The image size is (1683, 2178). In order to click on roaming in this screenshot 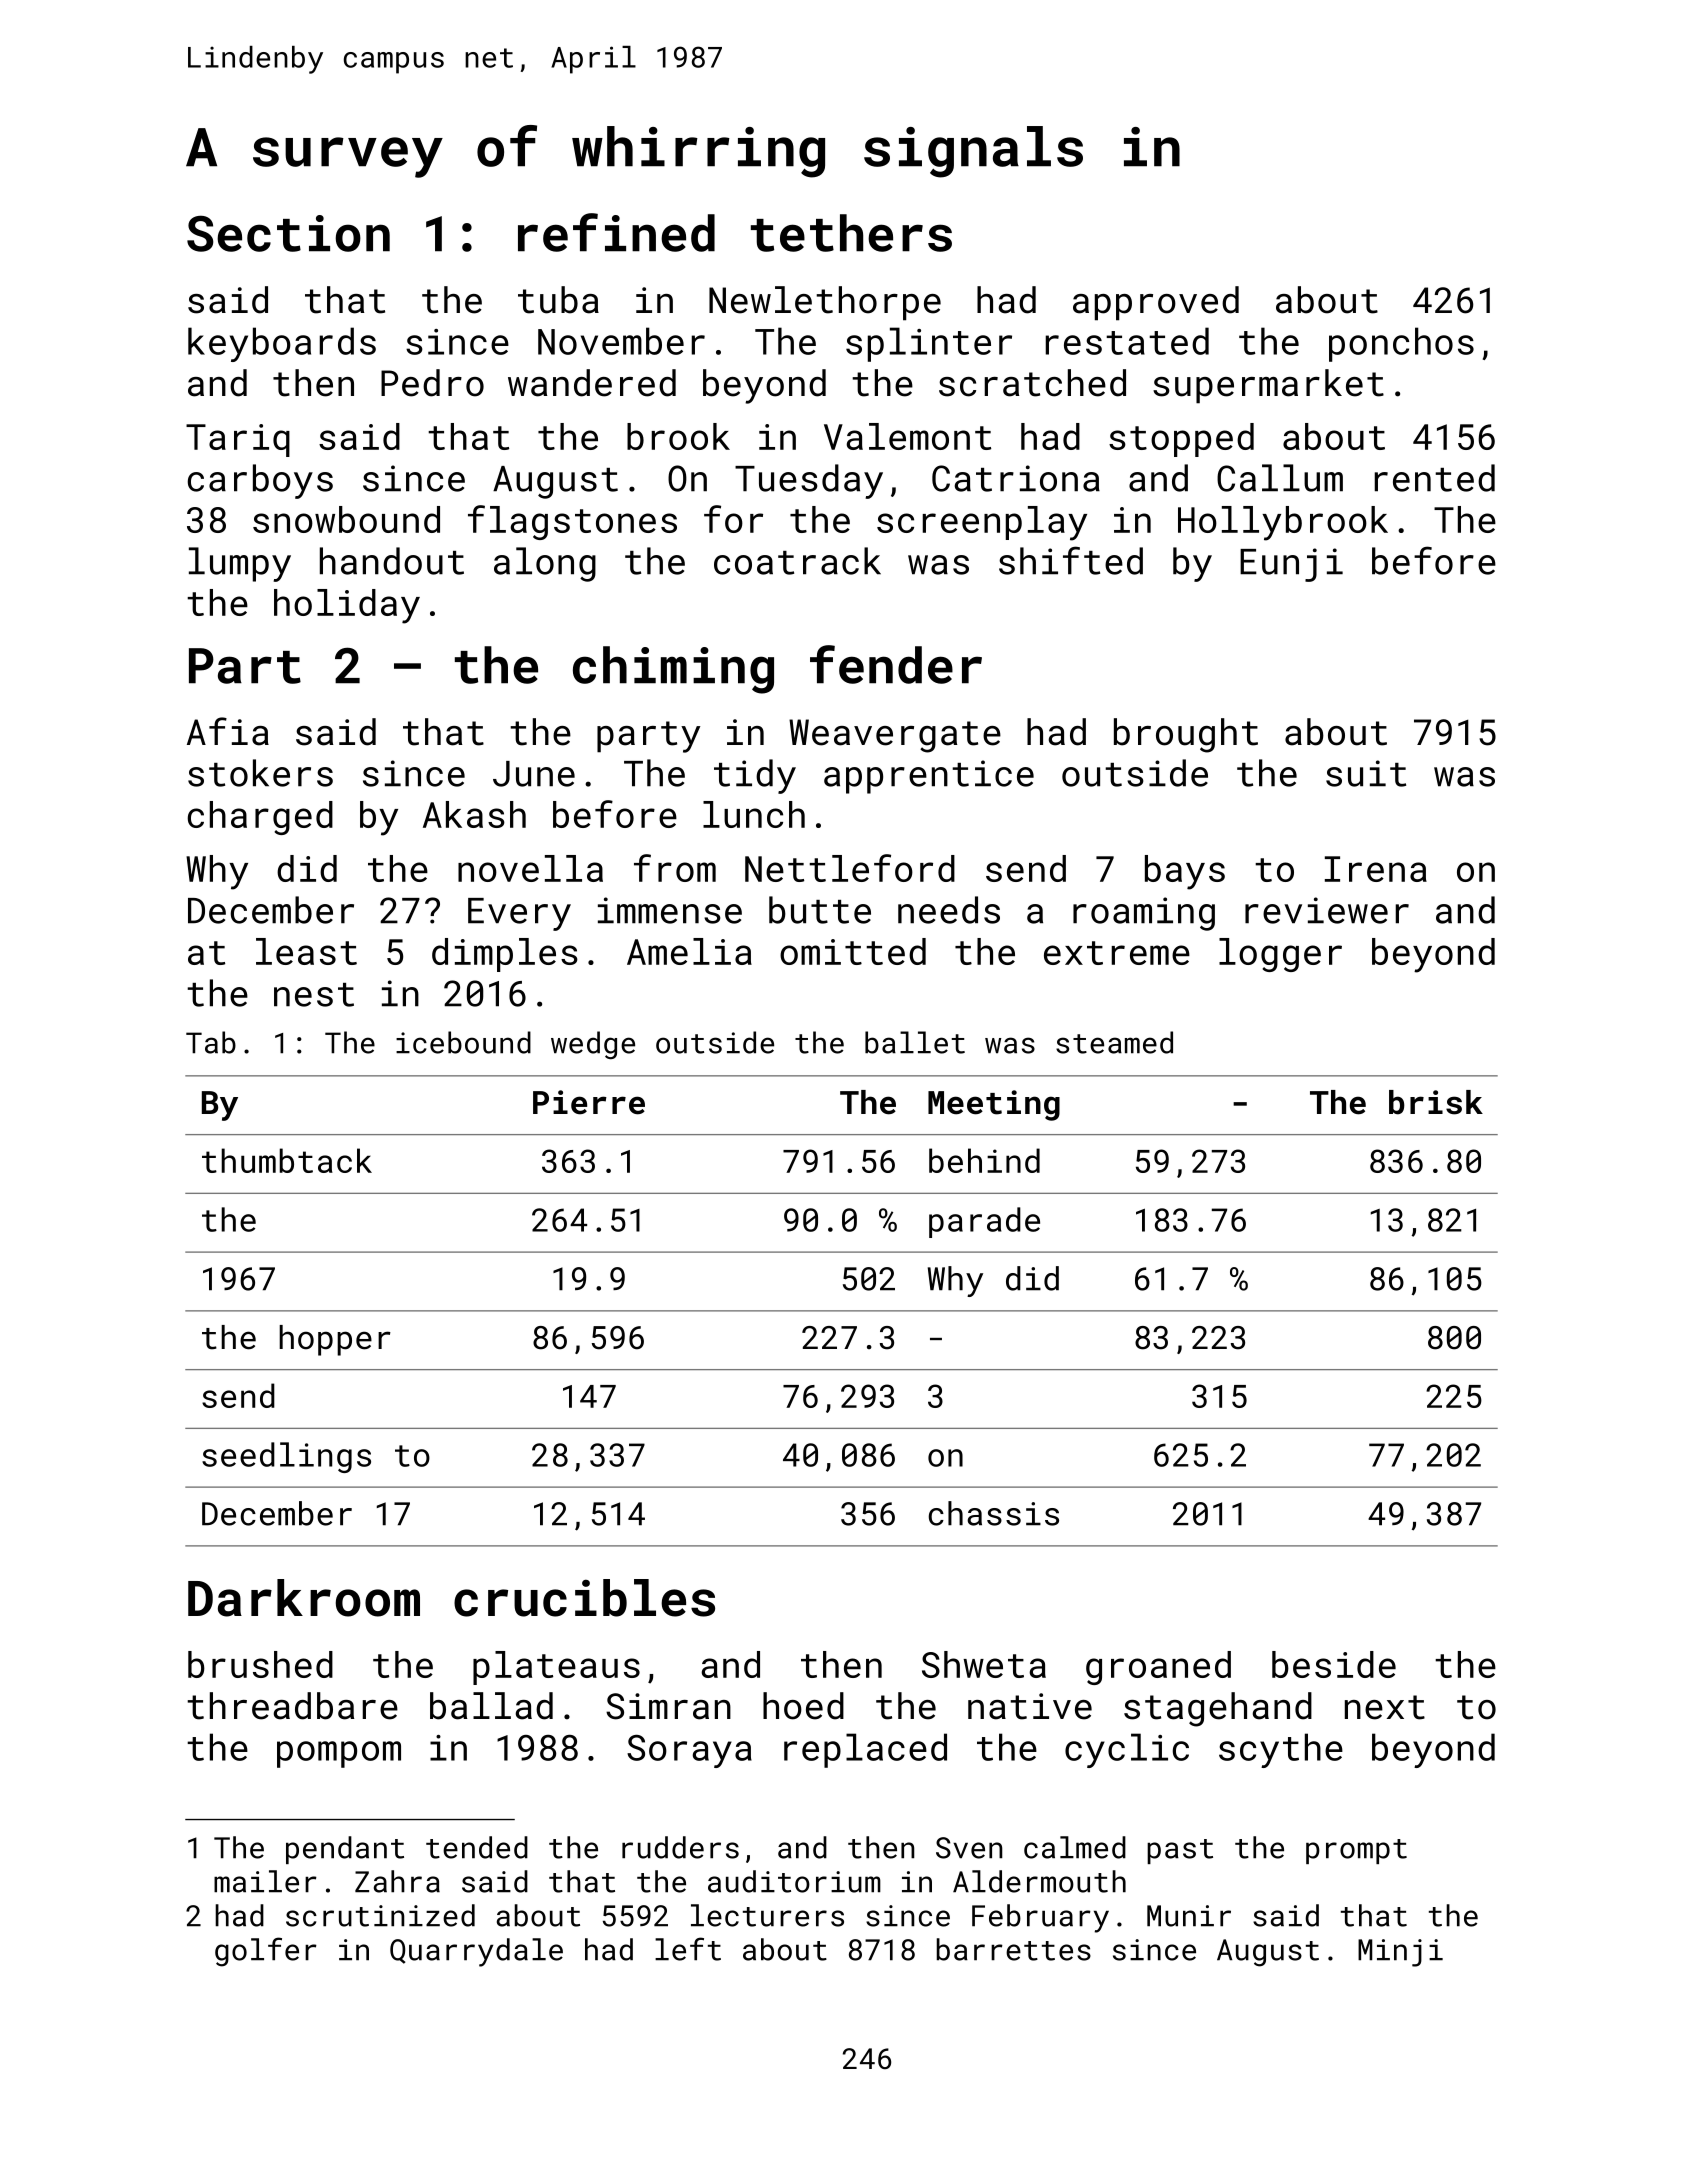, I will do `click(1144, 914)`.
